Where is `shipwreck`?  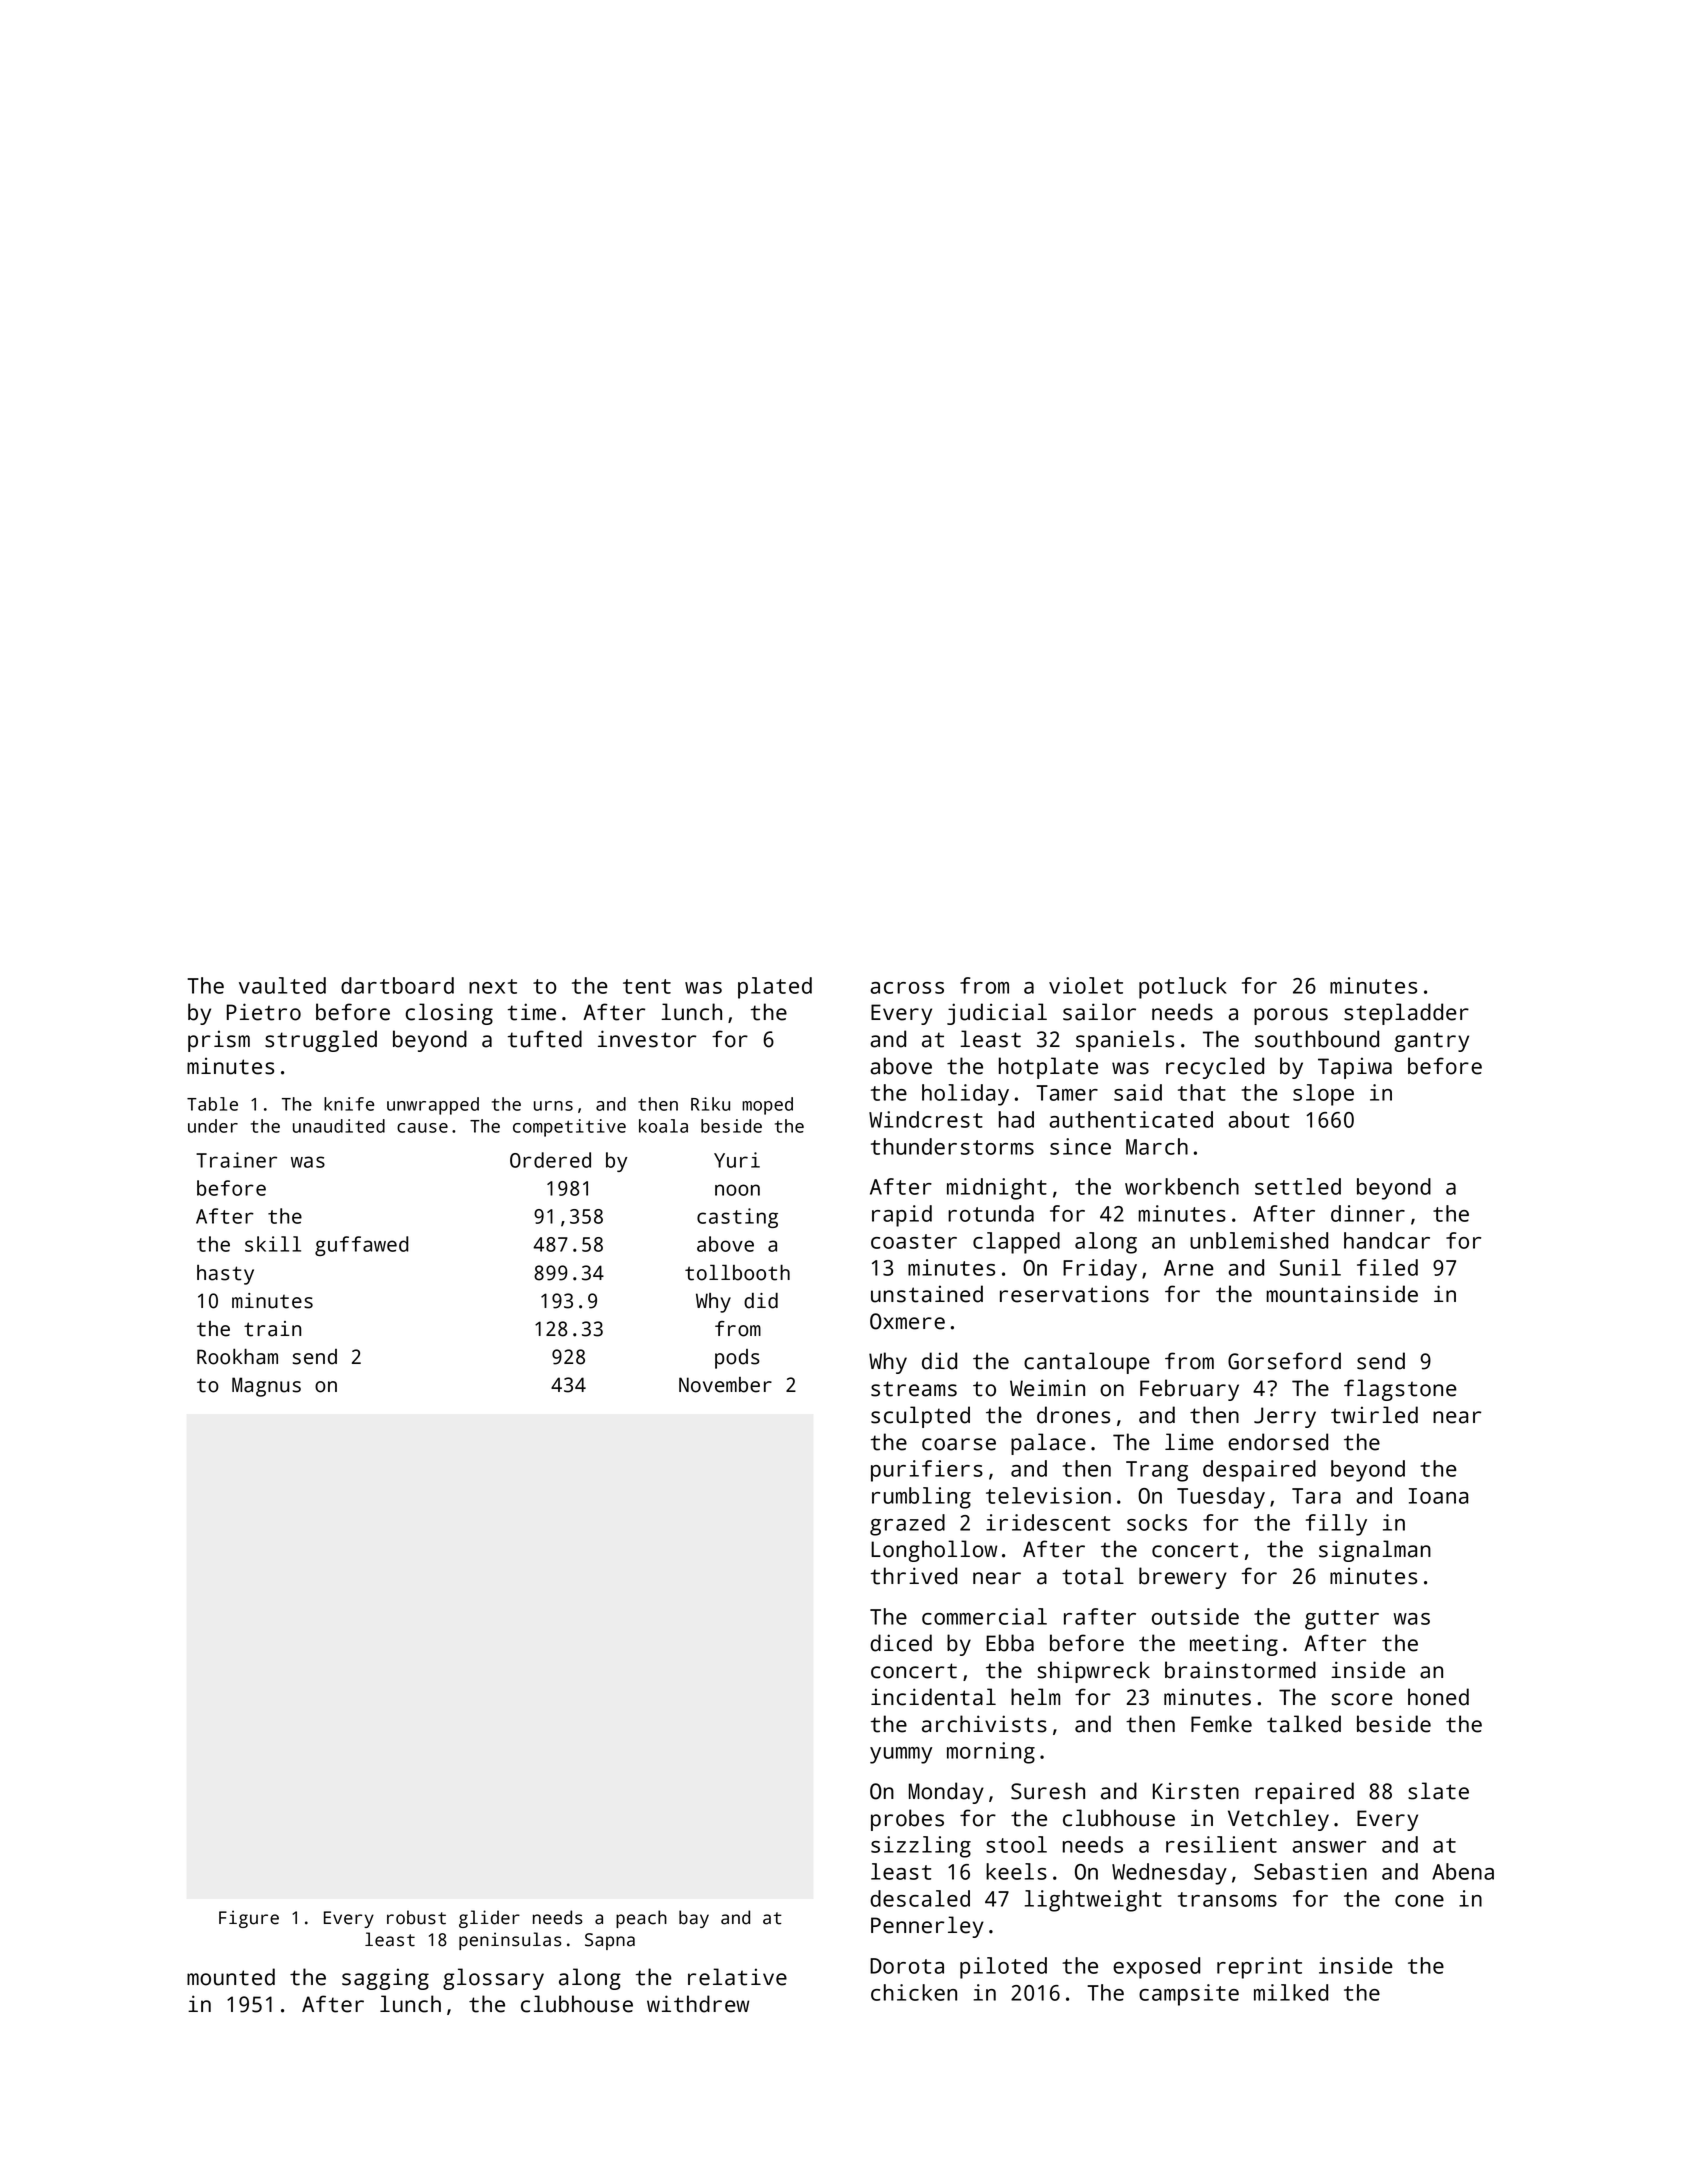
shipwreck is located at coordinates (1093, 1672).
